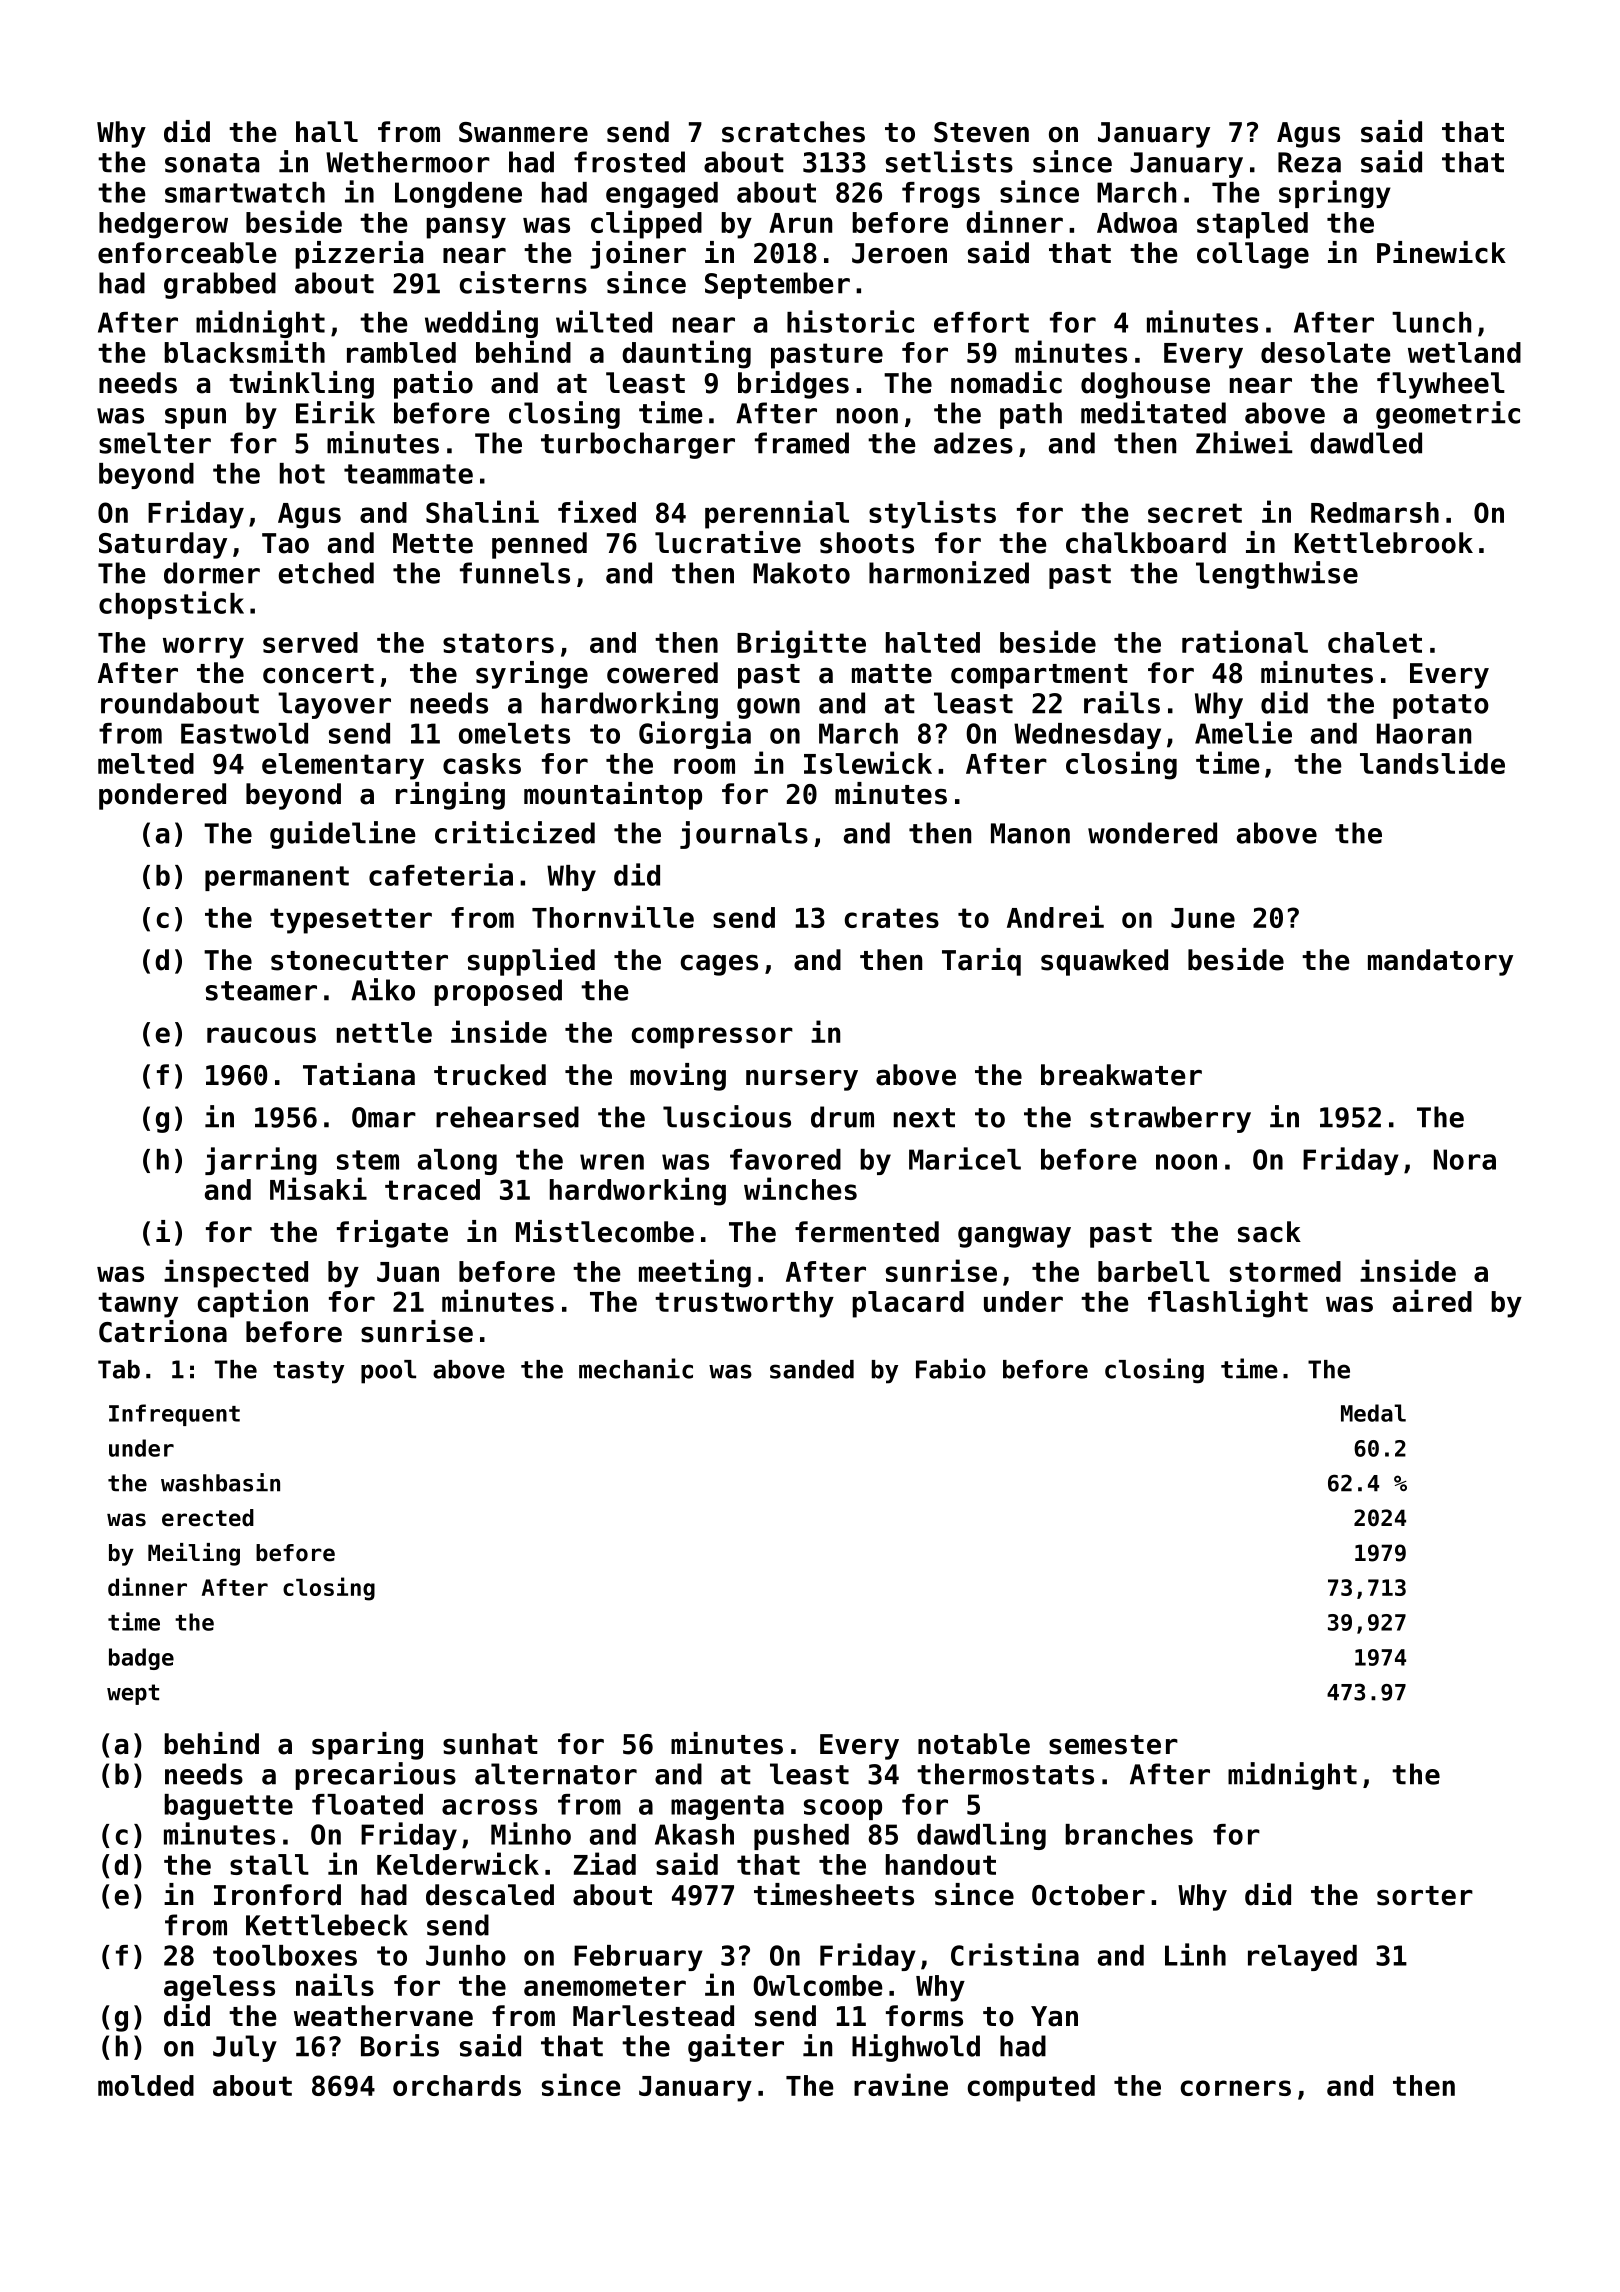 The height and width of the screenshot is (2292, 1620). What do you see at coordinates (327, 132) in the screenshot?
I see `hall` at bounding box center [327, 132].
